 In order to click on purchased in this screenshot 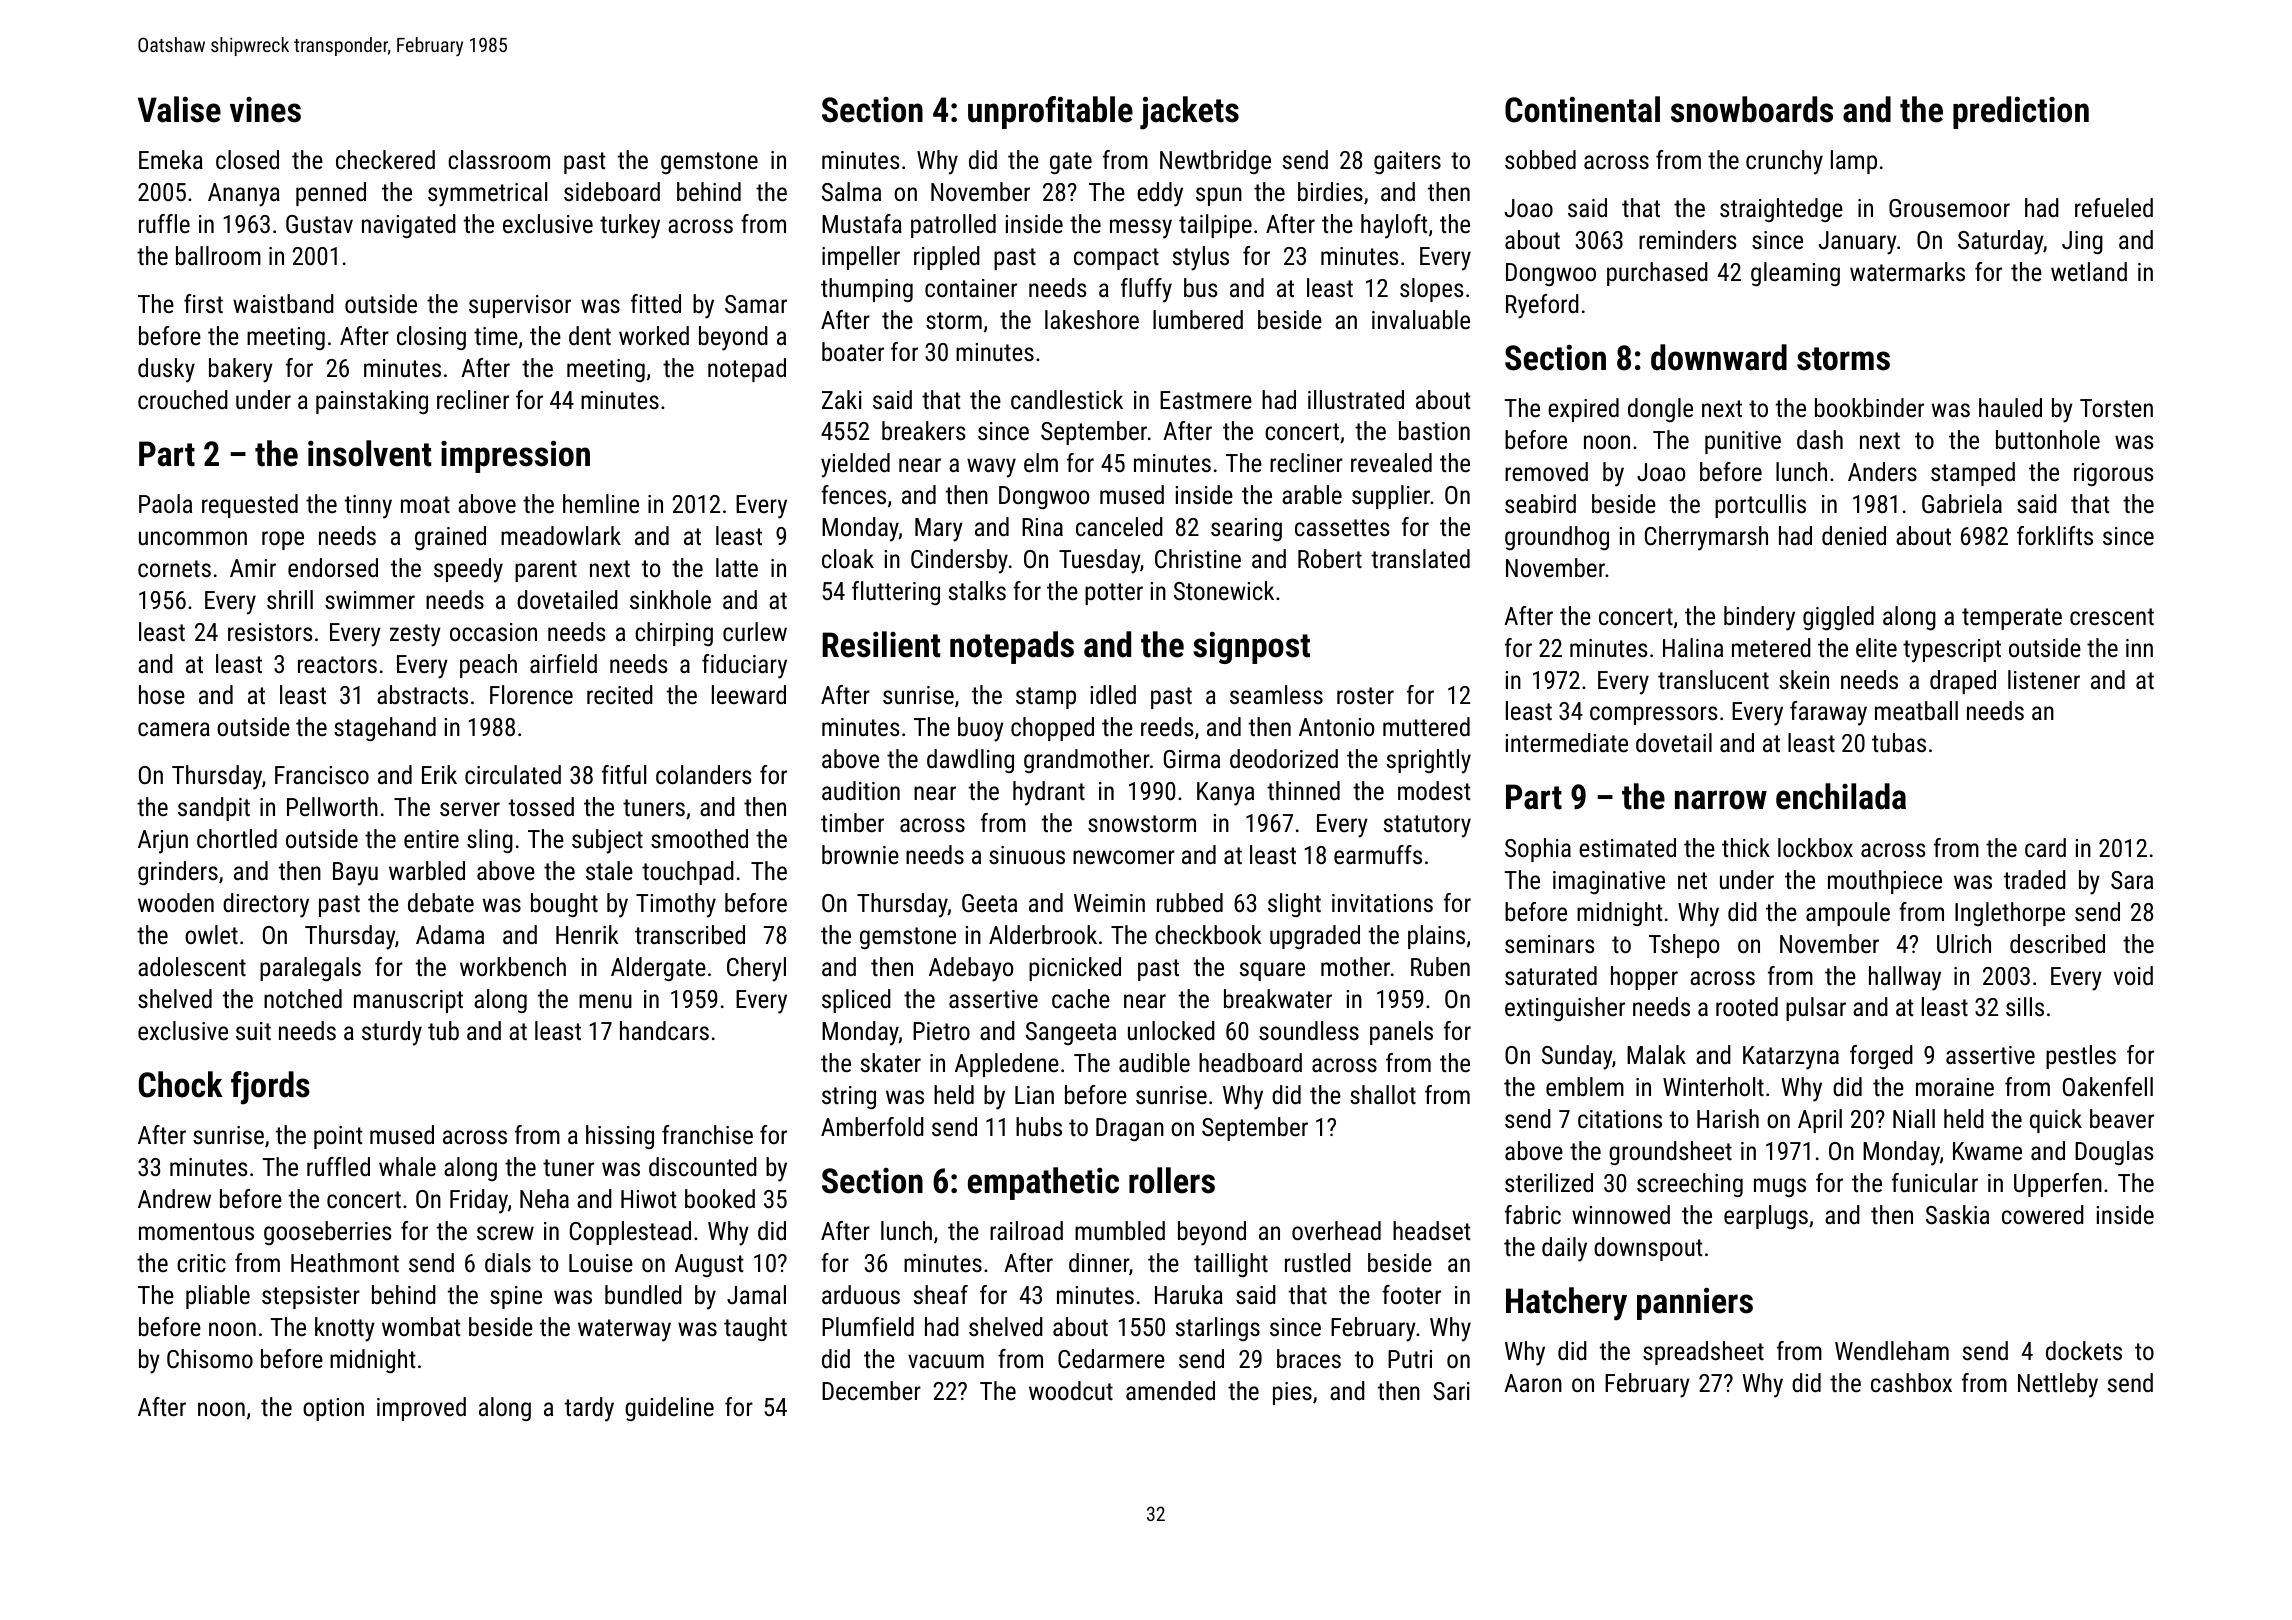, I will do `click(1657, 274)`.
